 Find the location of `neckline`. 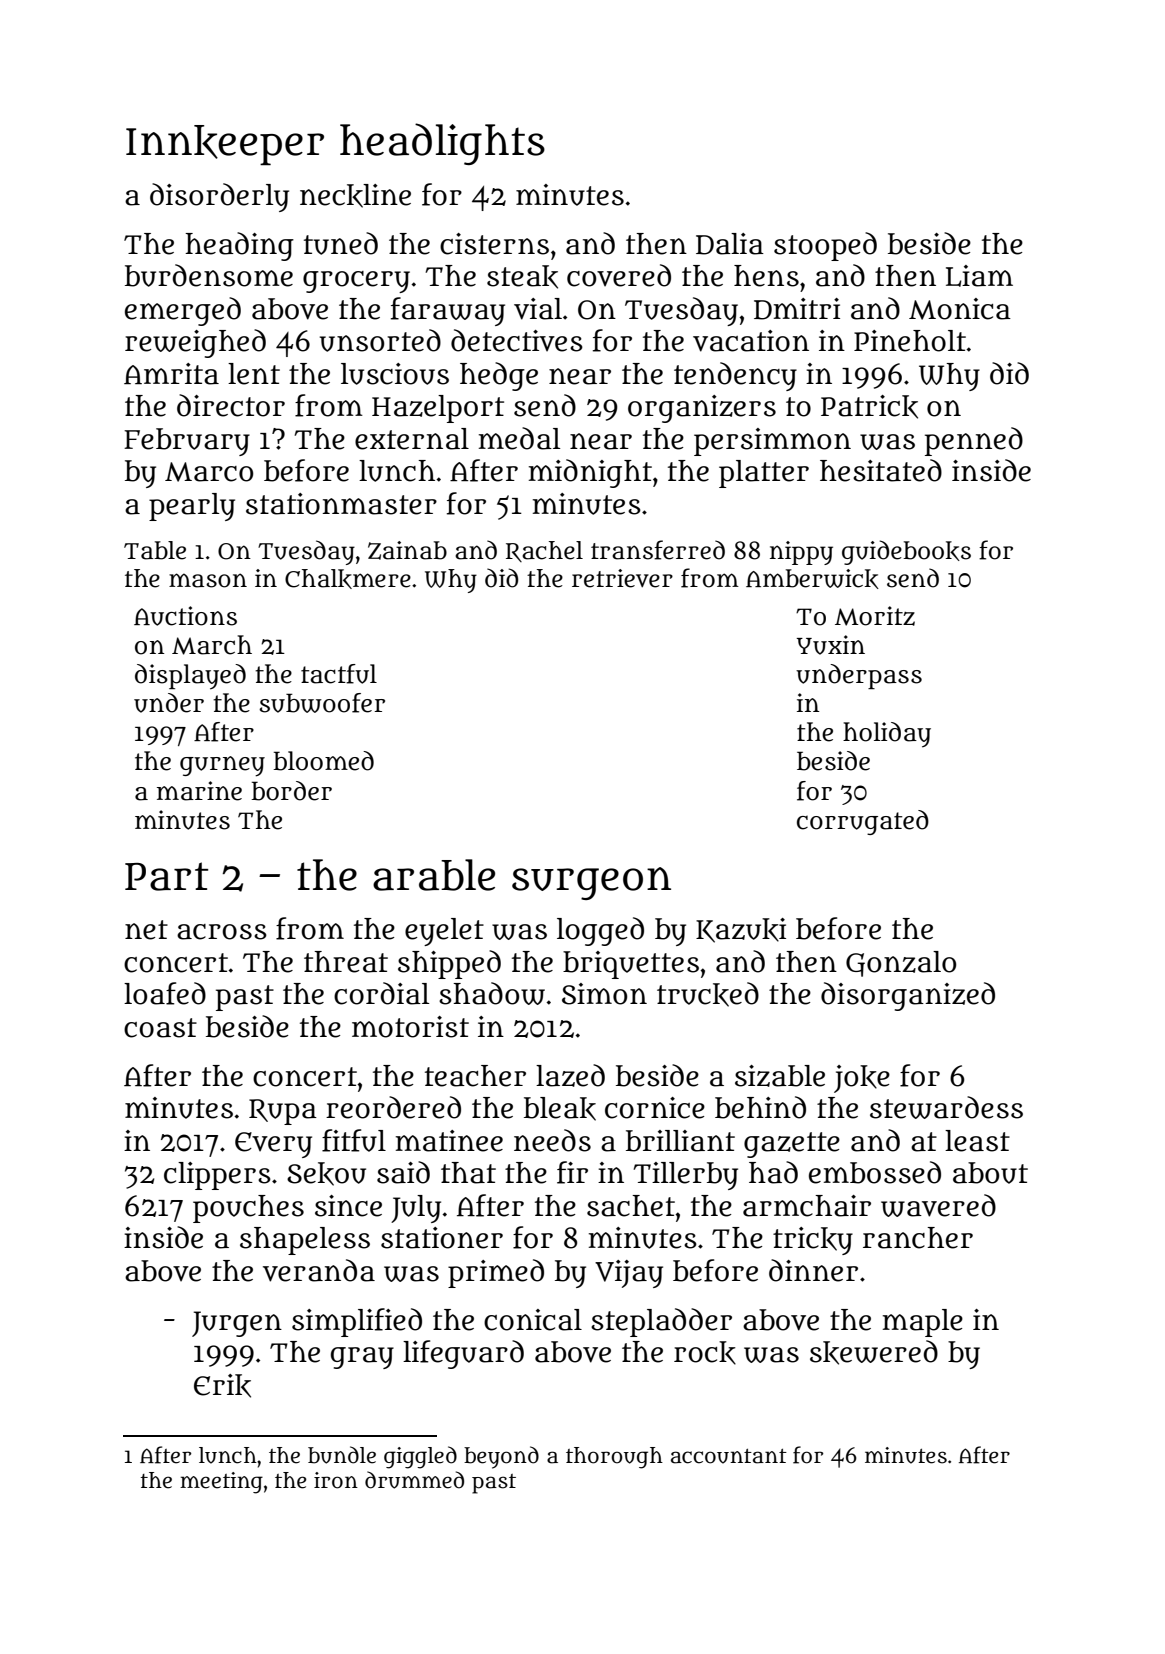

neckline is located at coordinates (355, 196).
